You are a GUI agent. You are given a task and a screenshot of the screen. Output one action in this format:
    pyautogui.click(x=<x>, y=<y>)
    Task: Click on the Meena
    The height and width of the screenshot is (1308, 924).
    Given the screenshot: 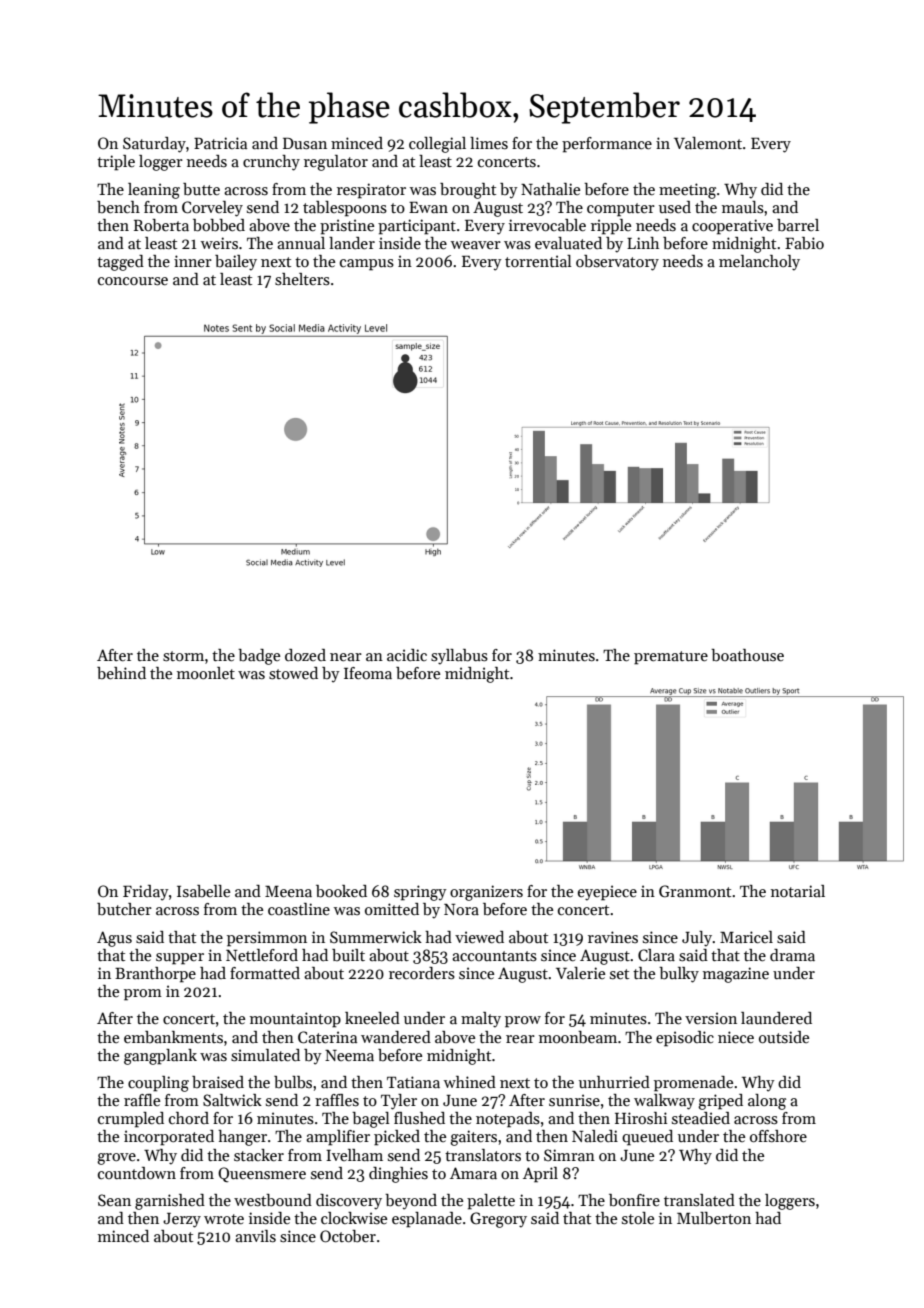 What is the action you would take?
    pyautogui.click(x=288, y=891)
